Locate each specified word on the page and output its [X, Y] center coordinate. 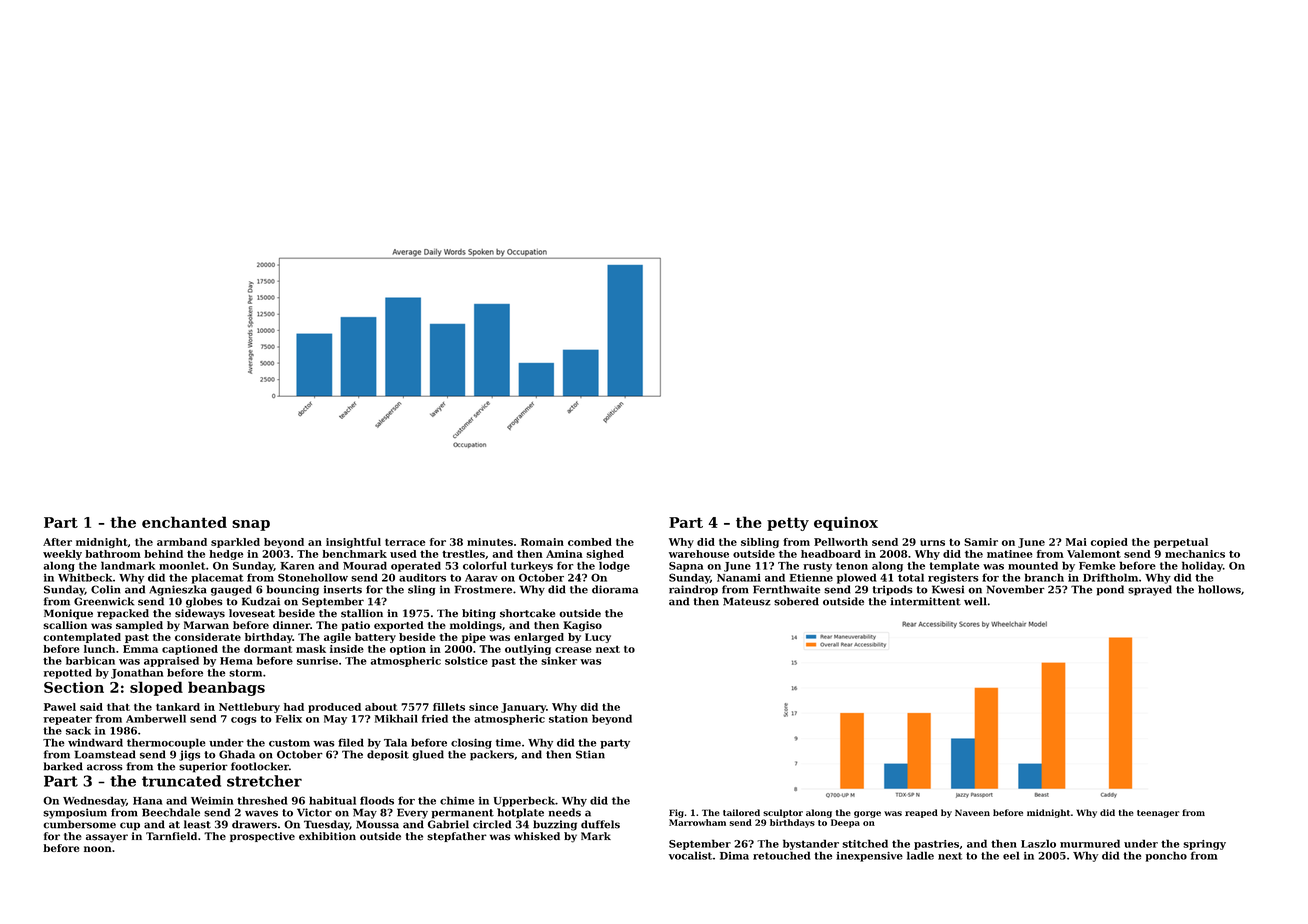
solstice [466, 660]
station [568, 719]
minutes [490, 542]
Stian [590, 754]
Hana [148, 801]
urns [932, 543]
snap [251, 525]
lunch [99, 649]
